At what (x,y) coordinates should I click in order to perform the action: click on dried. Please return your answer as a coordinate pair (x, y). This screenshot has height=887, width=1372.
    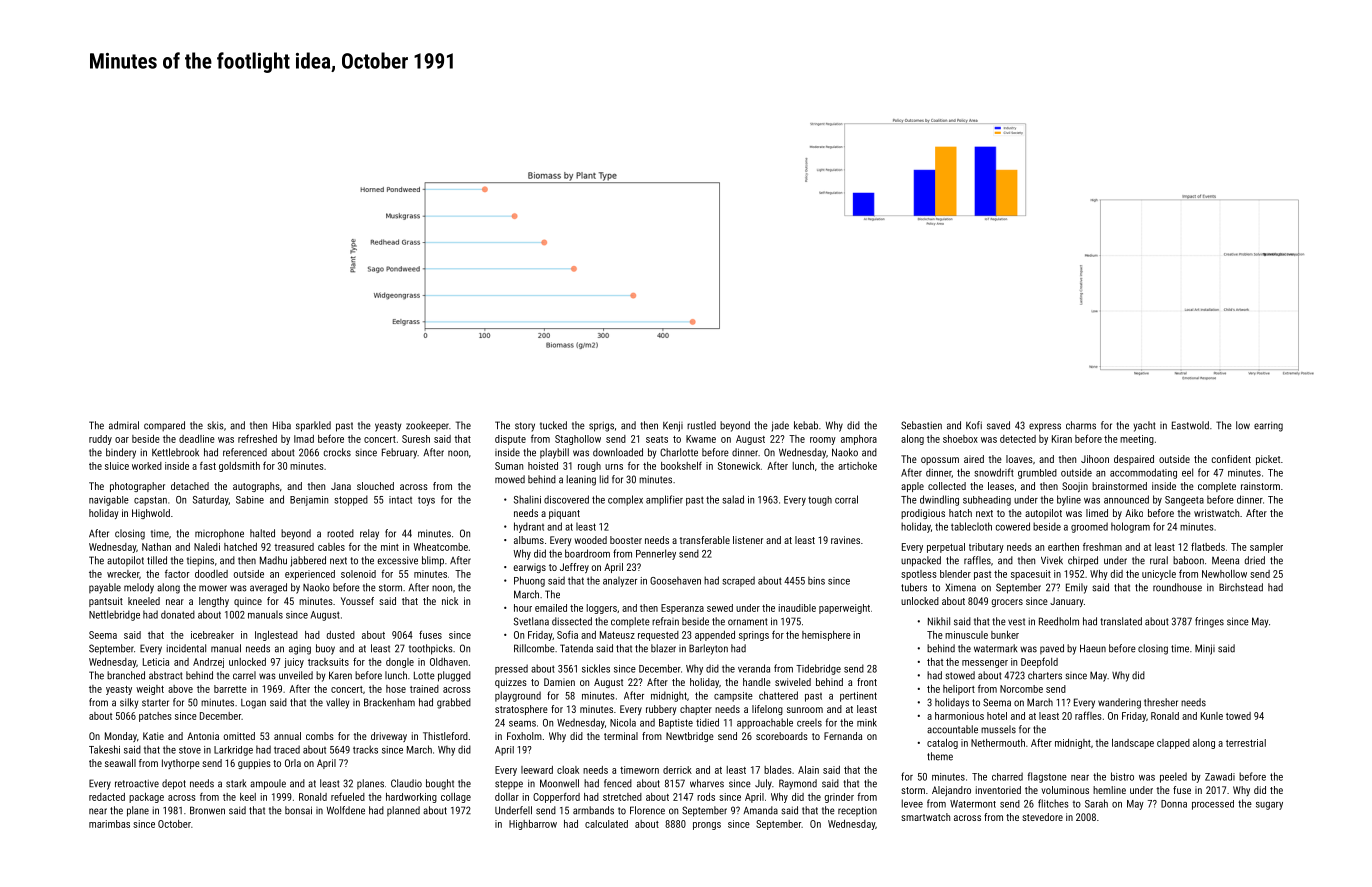
    Looking at the image, I should click on (1255, 560).
